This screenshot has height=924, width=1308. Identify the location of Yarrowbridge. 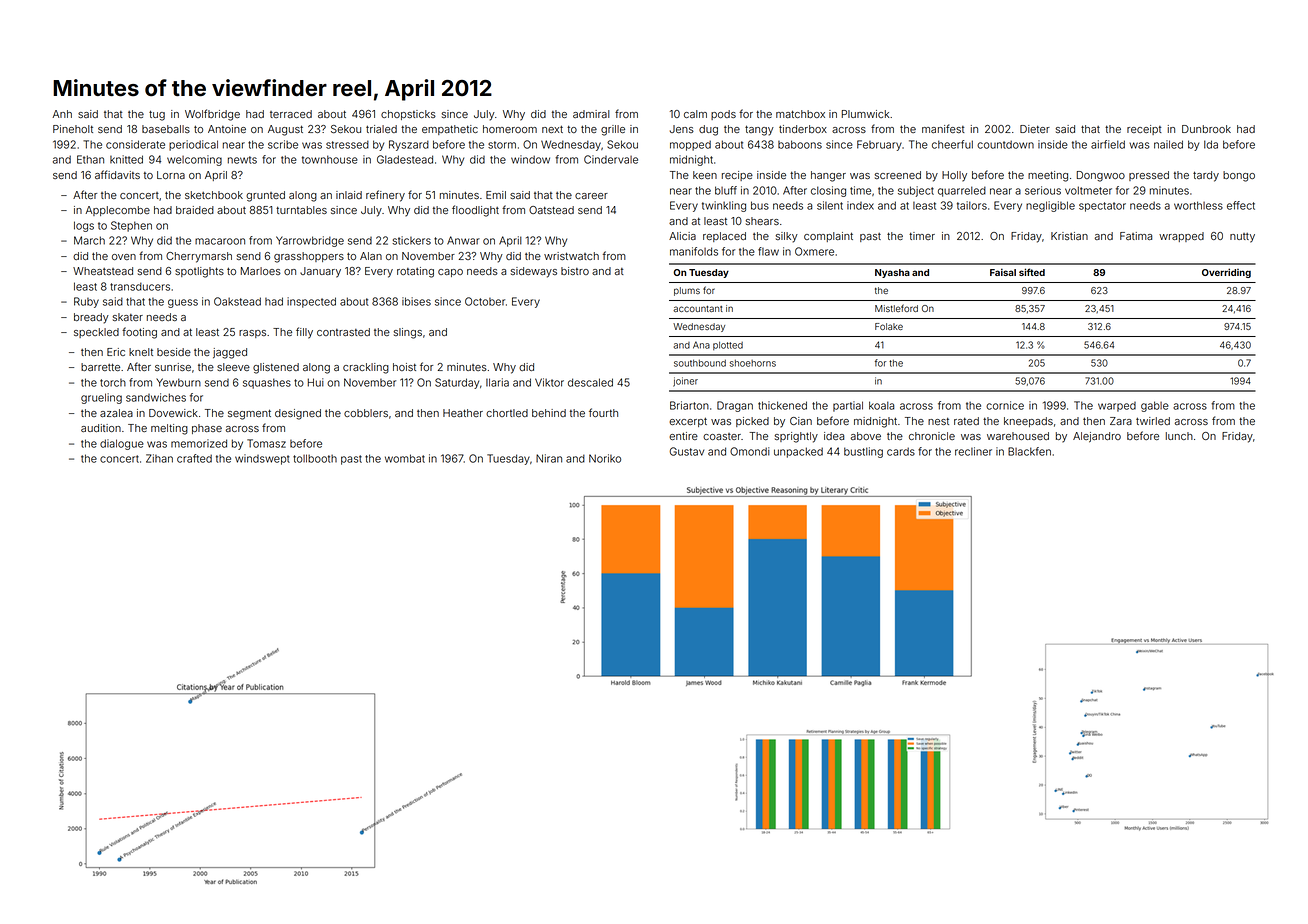
(310, 241).
